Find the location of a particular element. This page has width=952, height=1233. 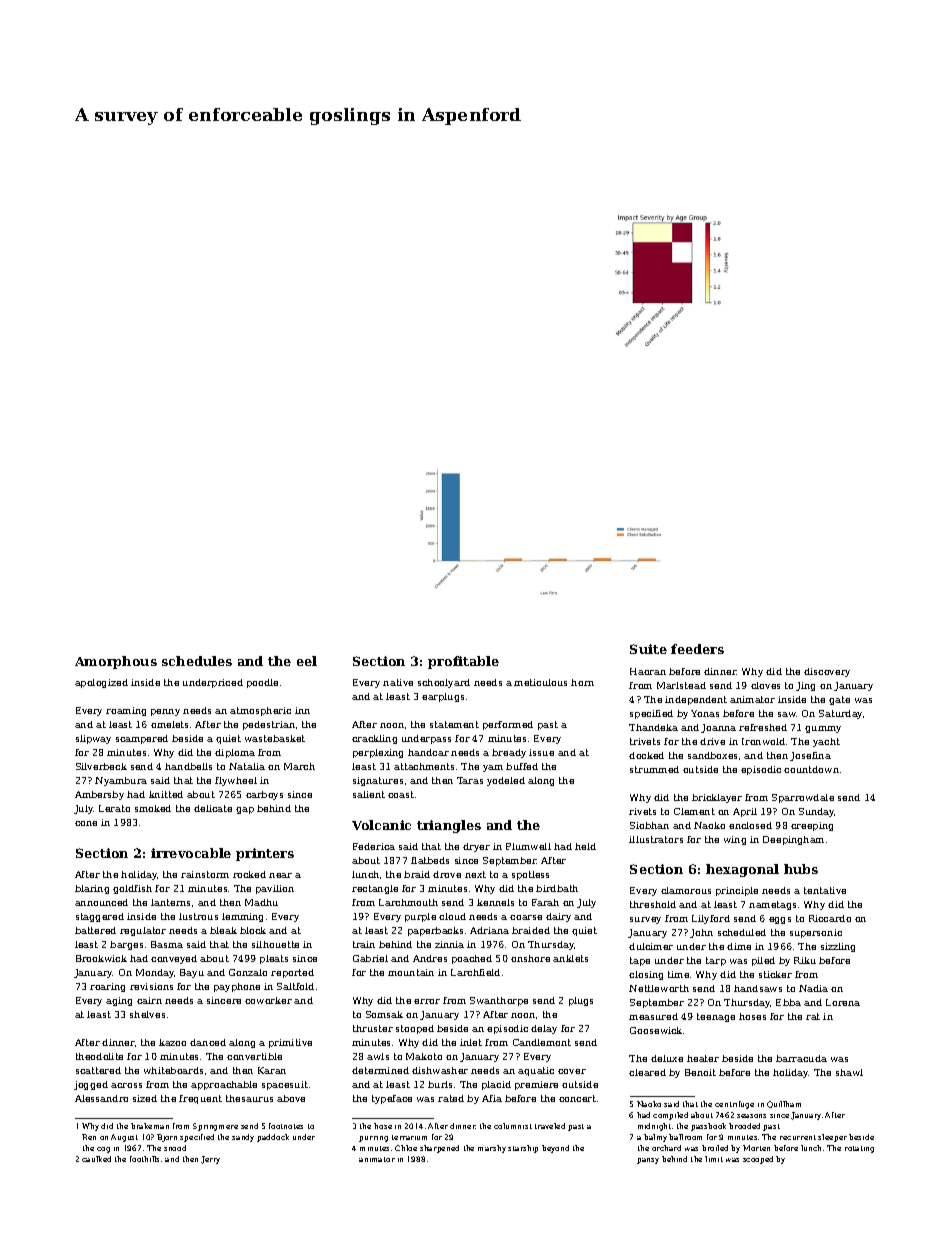

pansy is located at coordinates (648, 1161).
